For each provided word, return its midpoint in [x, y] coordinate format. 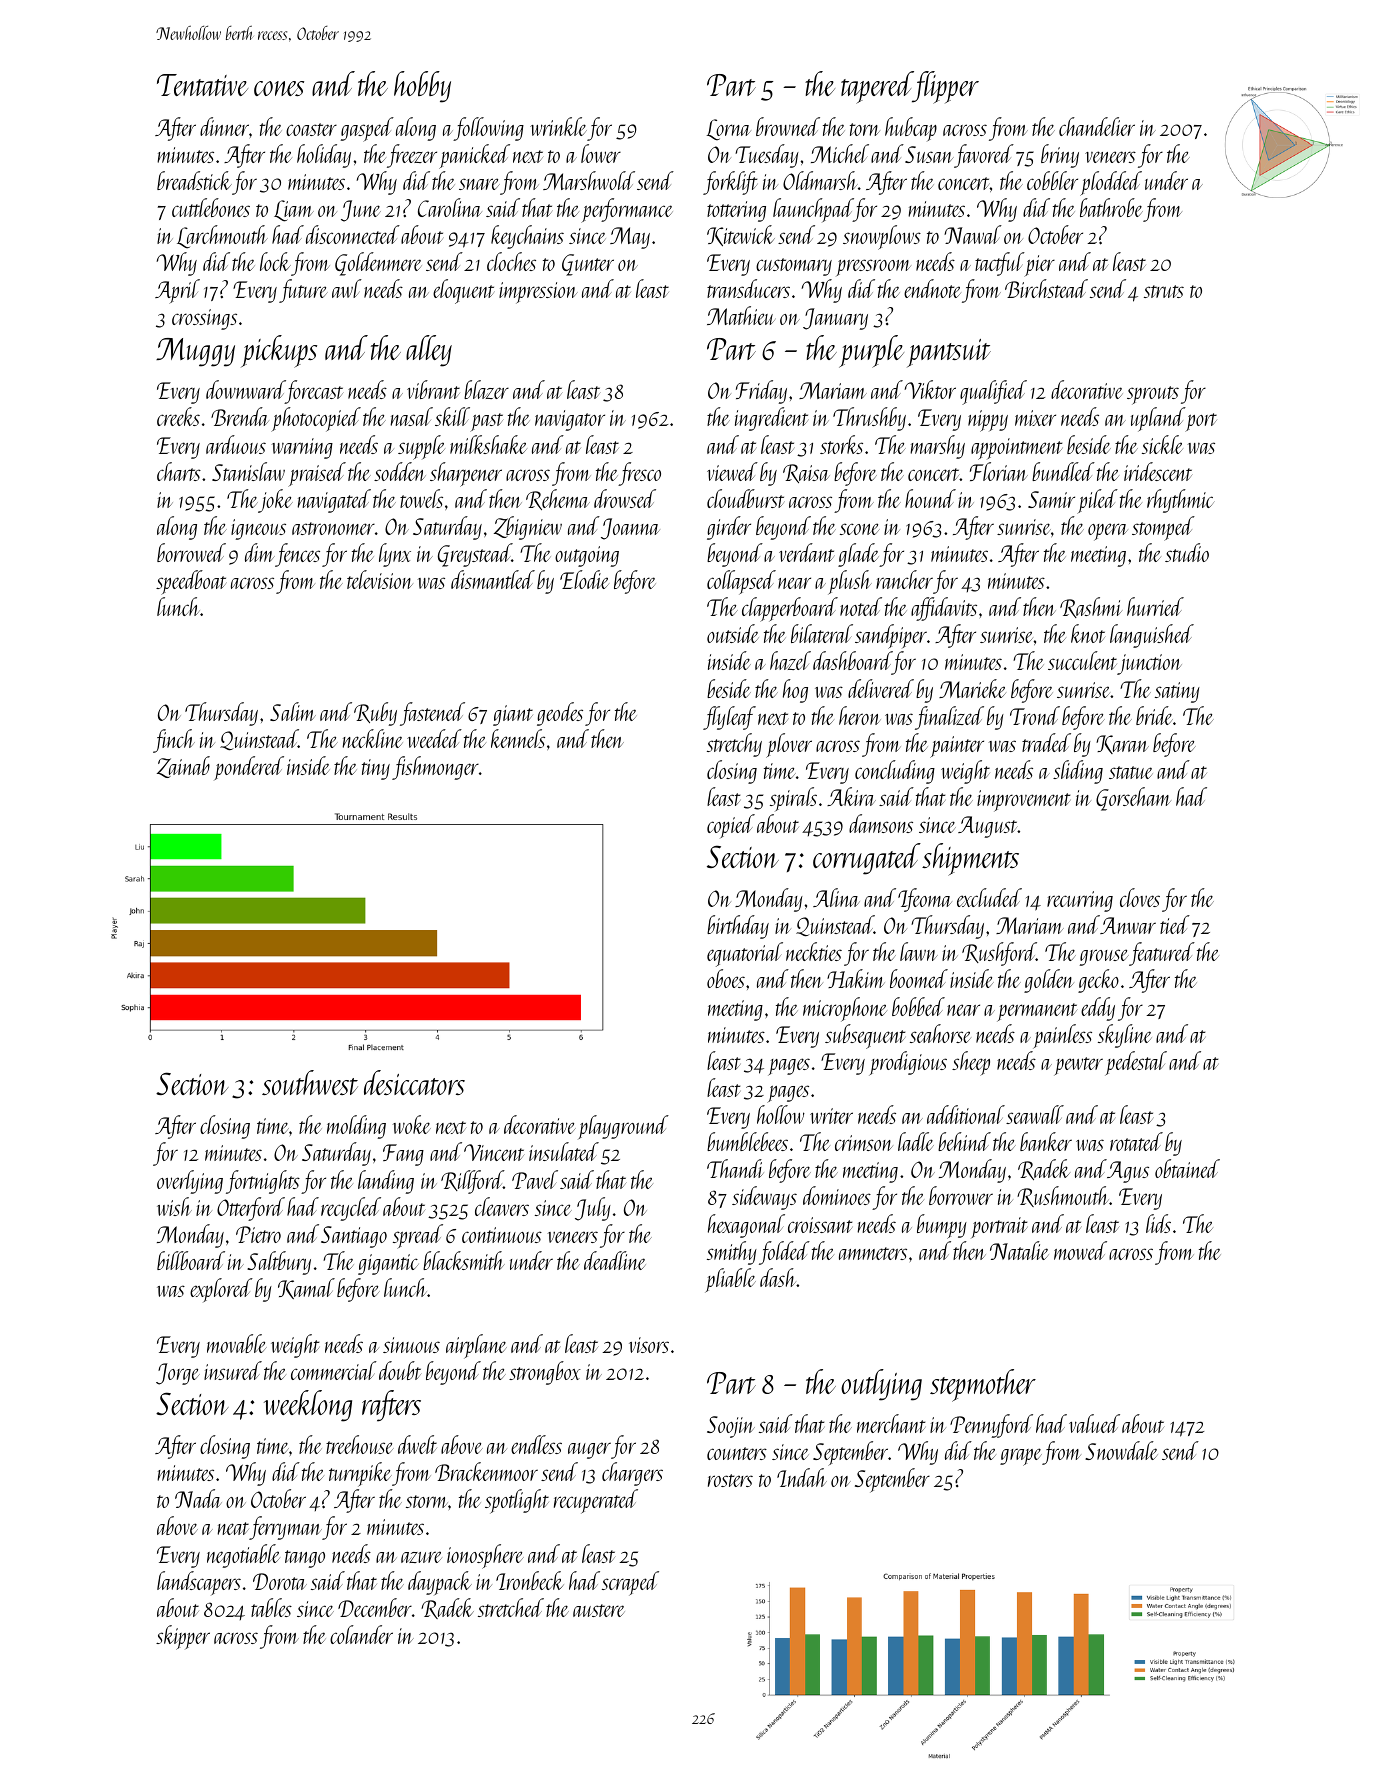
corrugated [867, 859]
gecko [1098, 981]
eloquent [464, 291]
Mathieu [741, 315]
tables [271, 1607]
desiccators [414, 1082]
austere [599, 1610]
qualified [993, 392]
